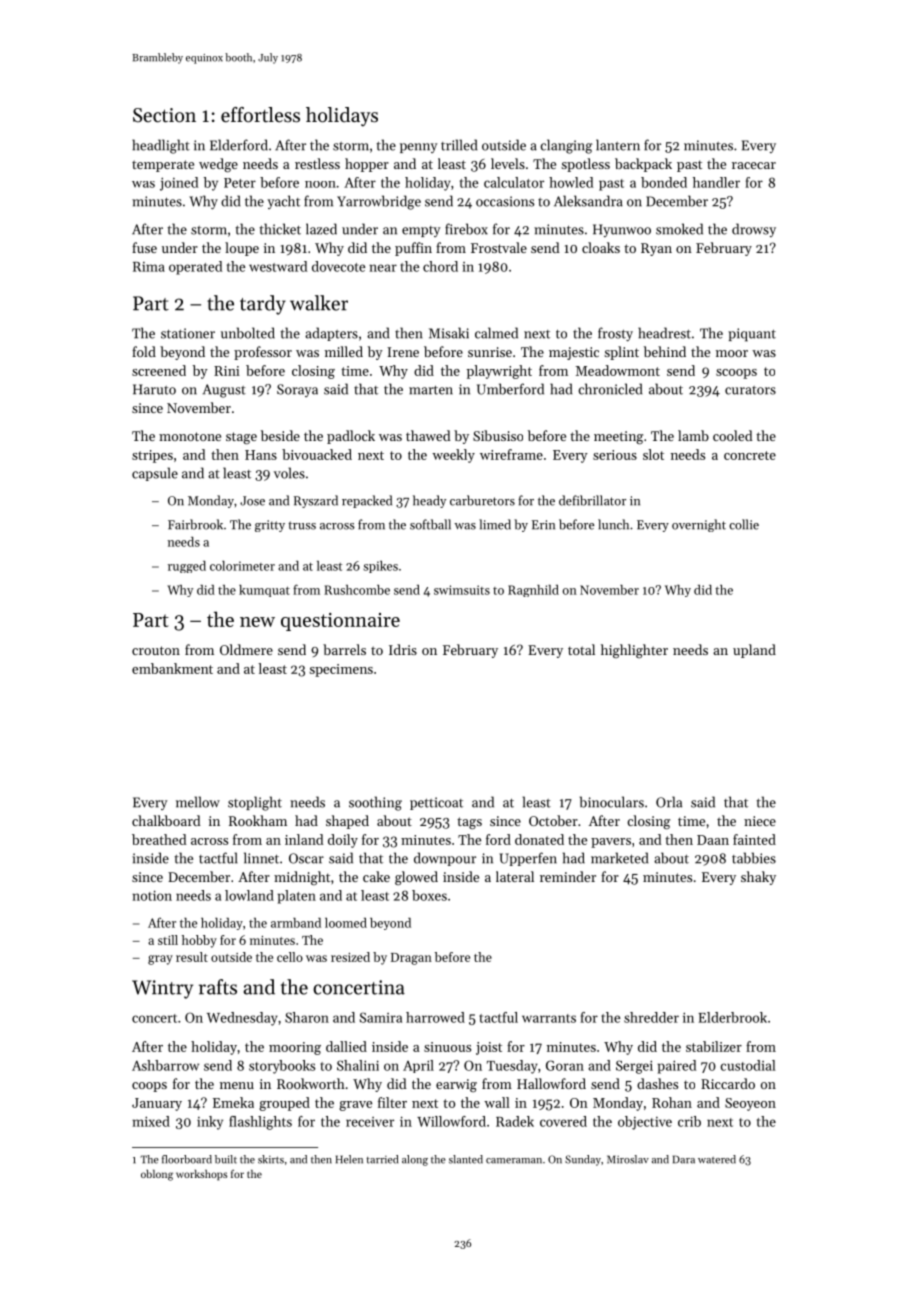  I want to click on drowsy, so click(754, 230).
